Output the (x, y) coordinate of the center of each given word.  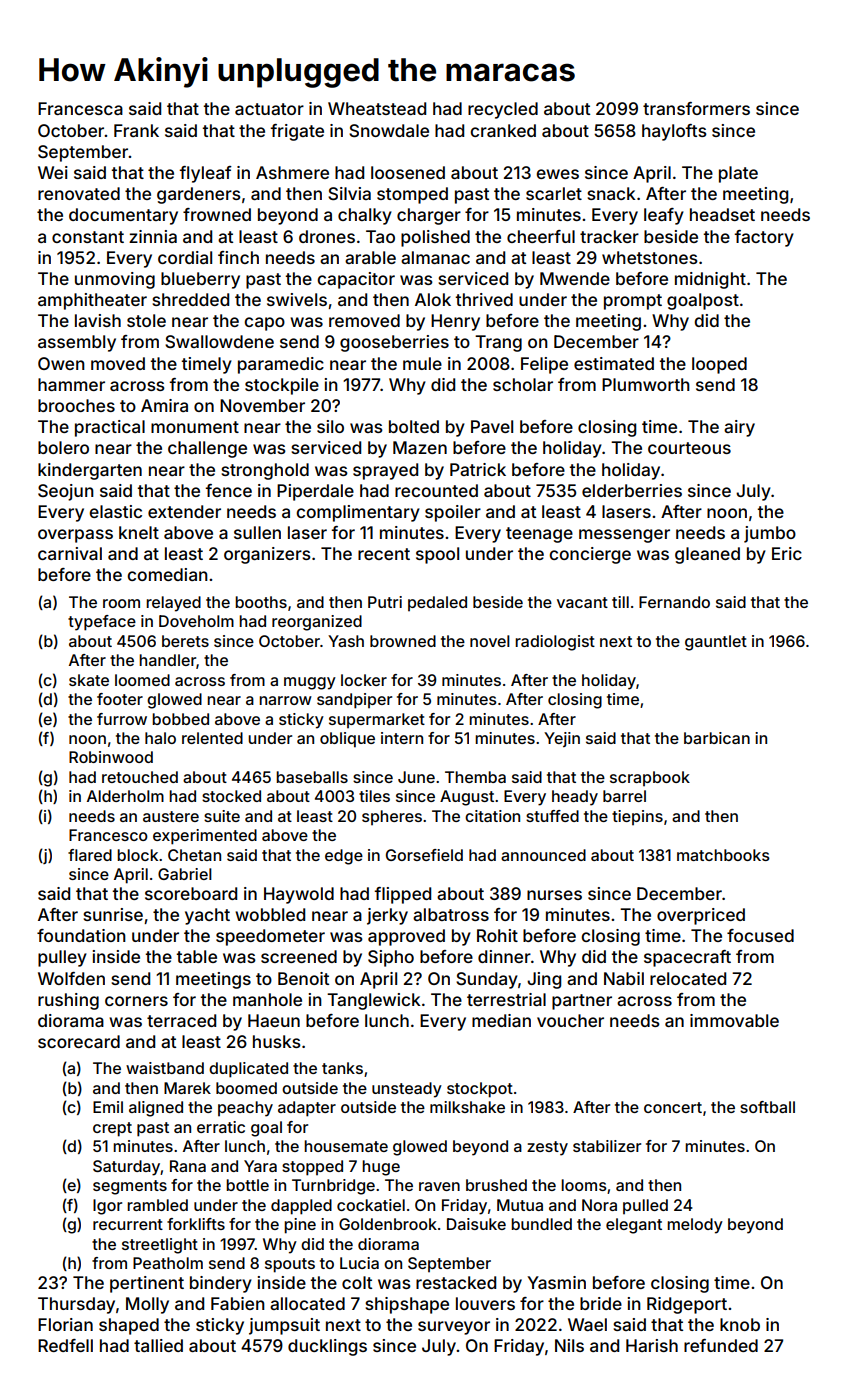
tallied (158, 1345)
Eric (787, 553)
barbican (717, 738)
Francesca (80, 108)
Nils (569, 1345)
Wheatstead (377, 108)
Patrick (478, 469)
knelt (139, 532)
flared (90, 855)
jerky (387, 916)
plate (738, 174)
